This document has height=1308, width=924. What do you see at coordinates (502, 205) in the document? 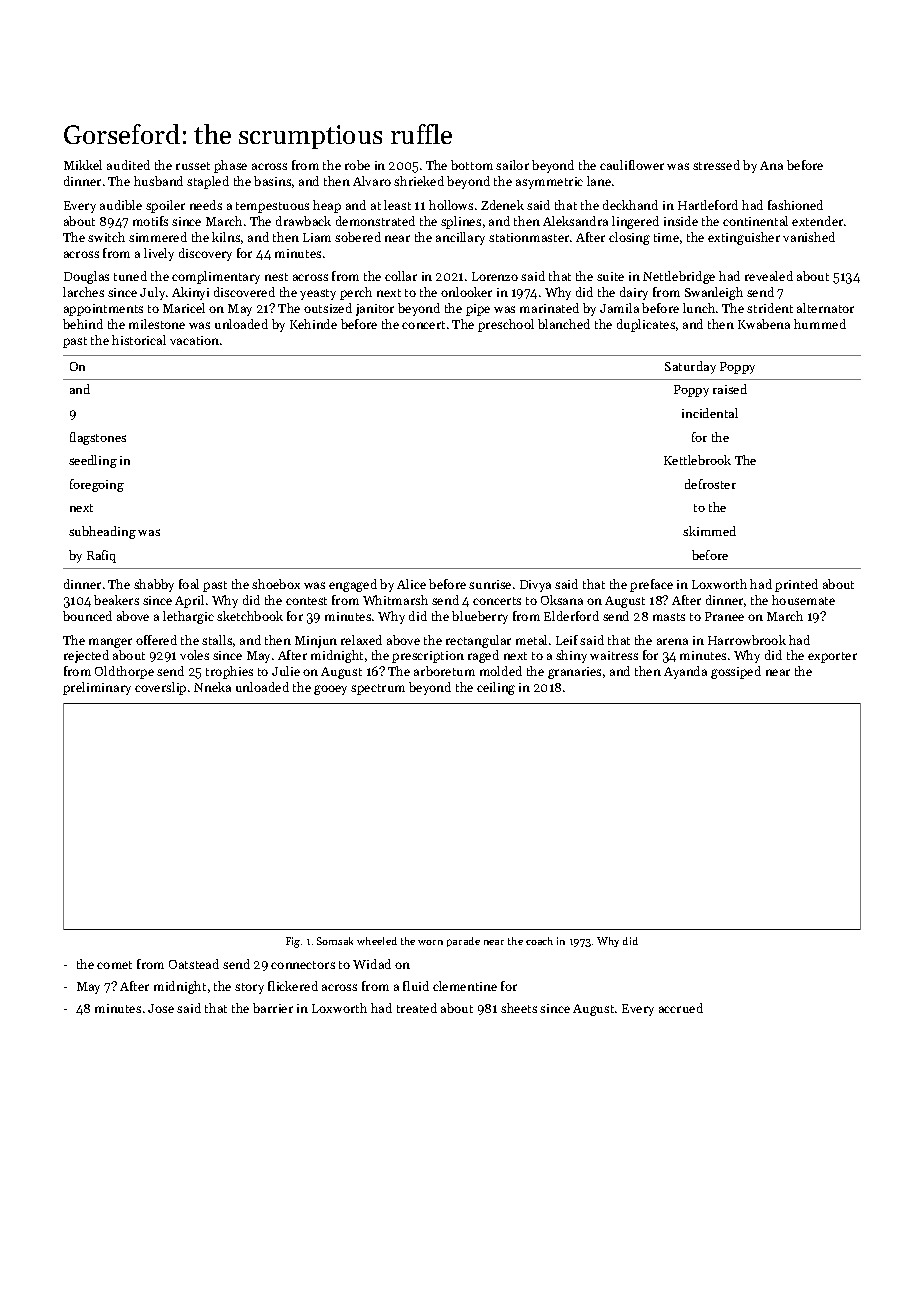
I see `Zdenek` at bounding box center [502, 205].
